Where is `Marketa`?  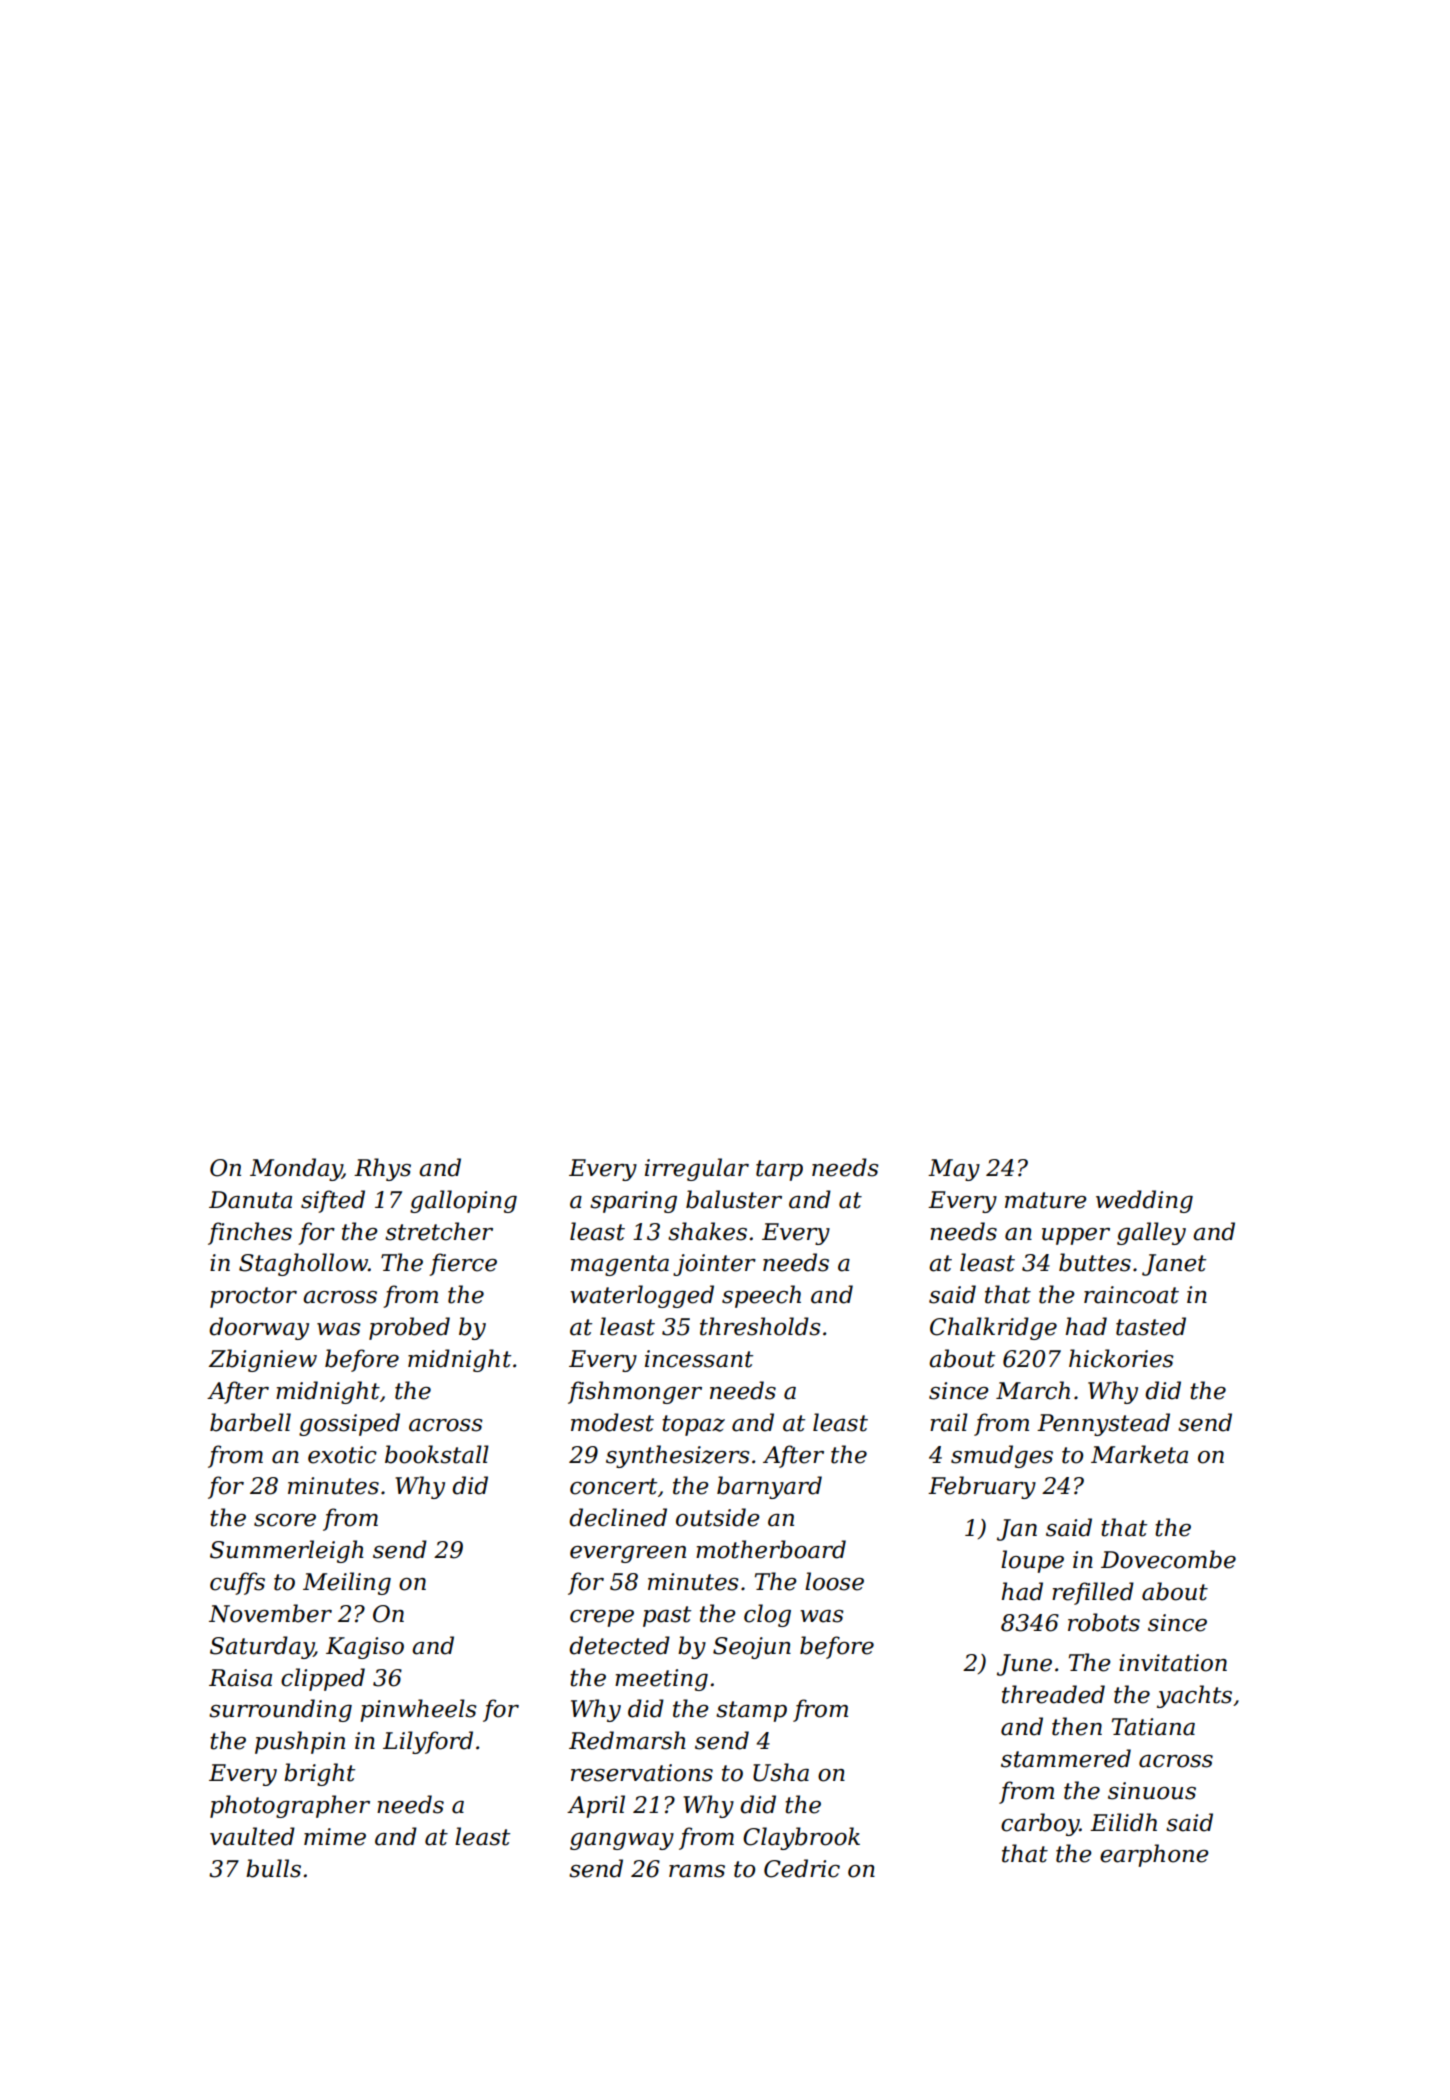
Marketa is located at coordinates (1139, 1454).
